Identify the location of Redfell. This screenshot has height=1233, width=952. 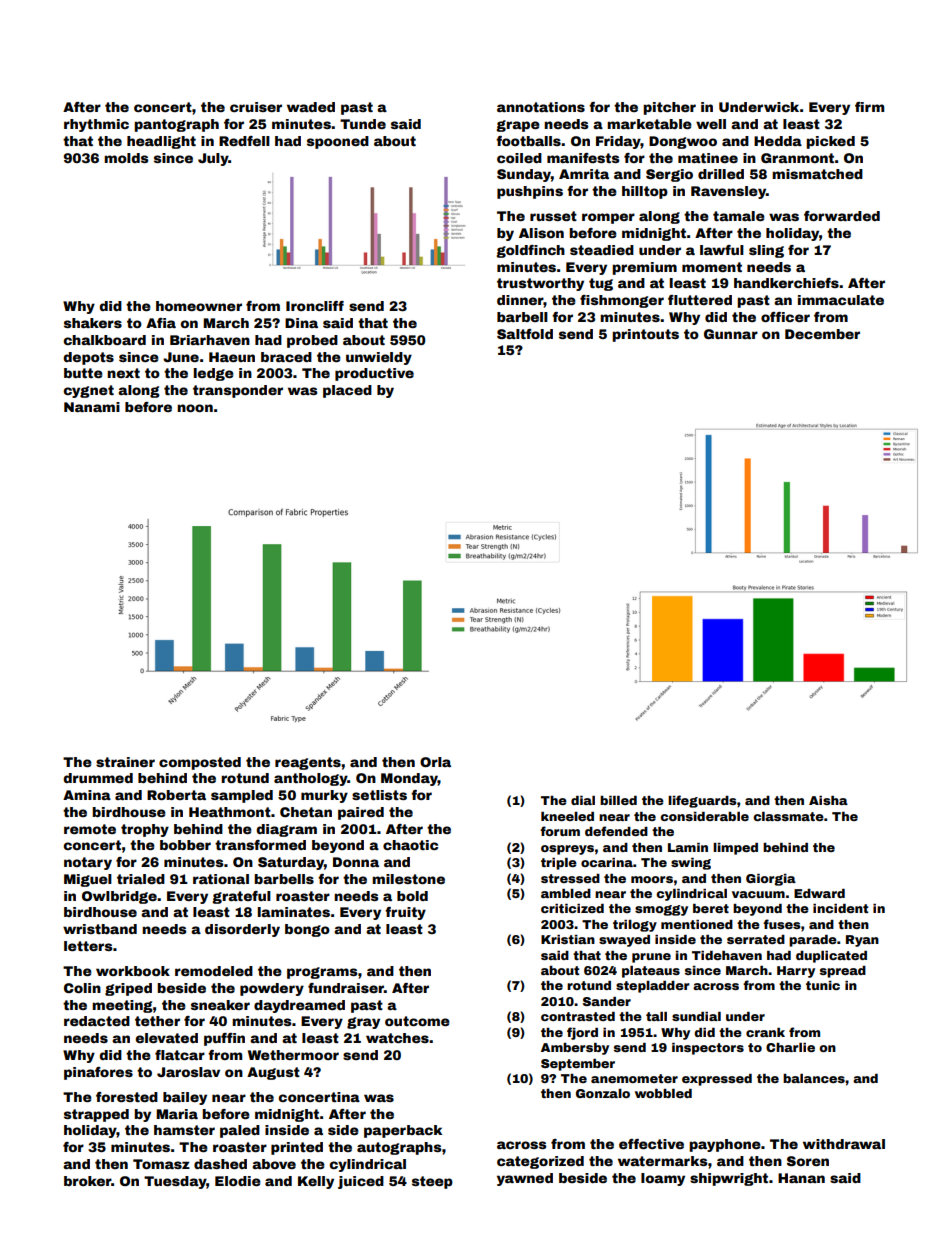
(244, 141).
